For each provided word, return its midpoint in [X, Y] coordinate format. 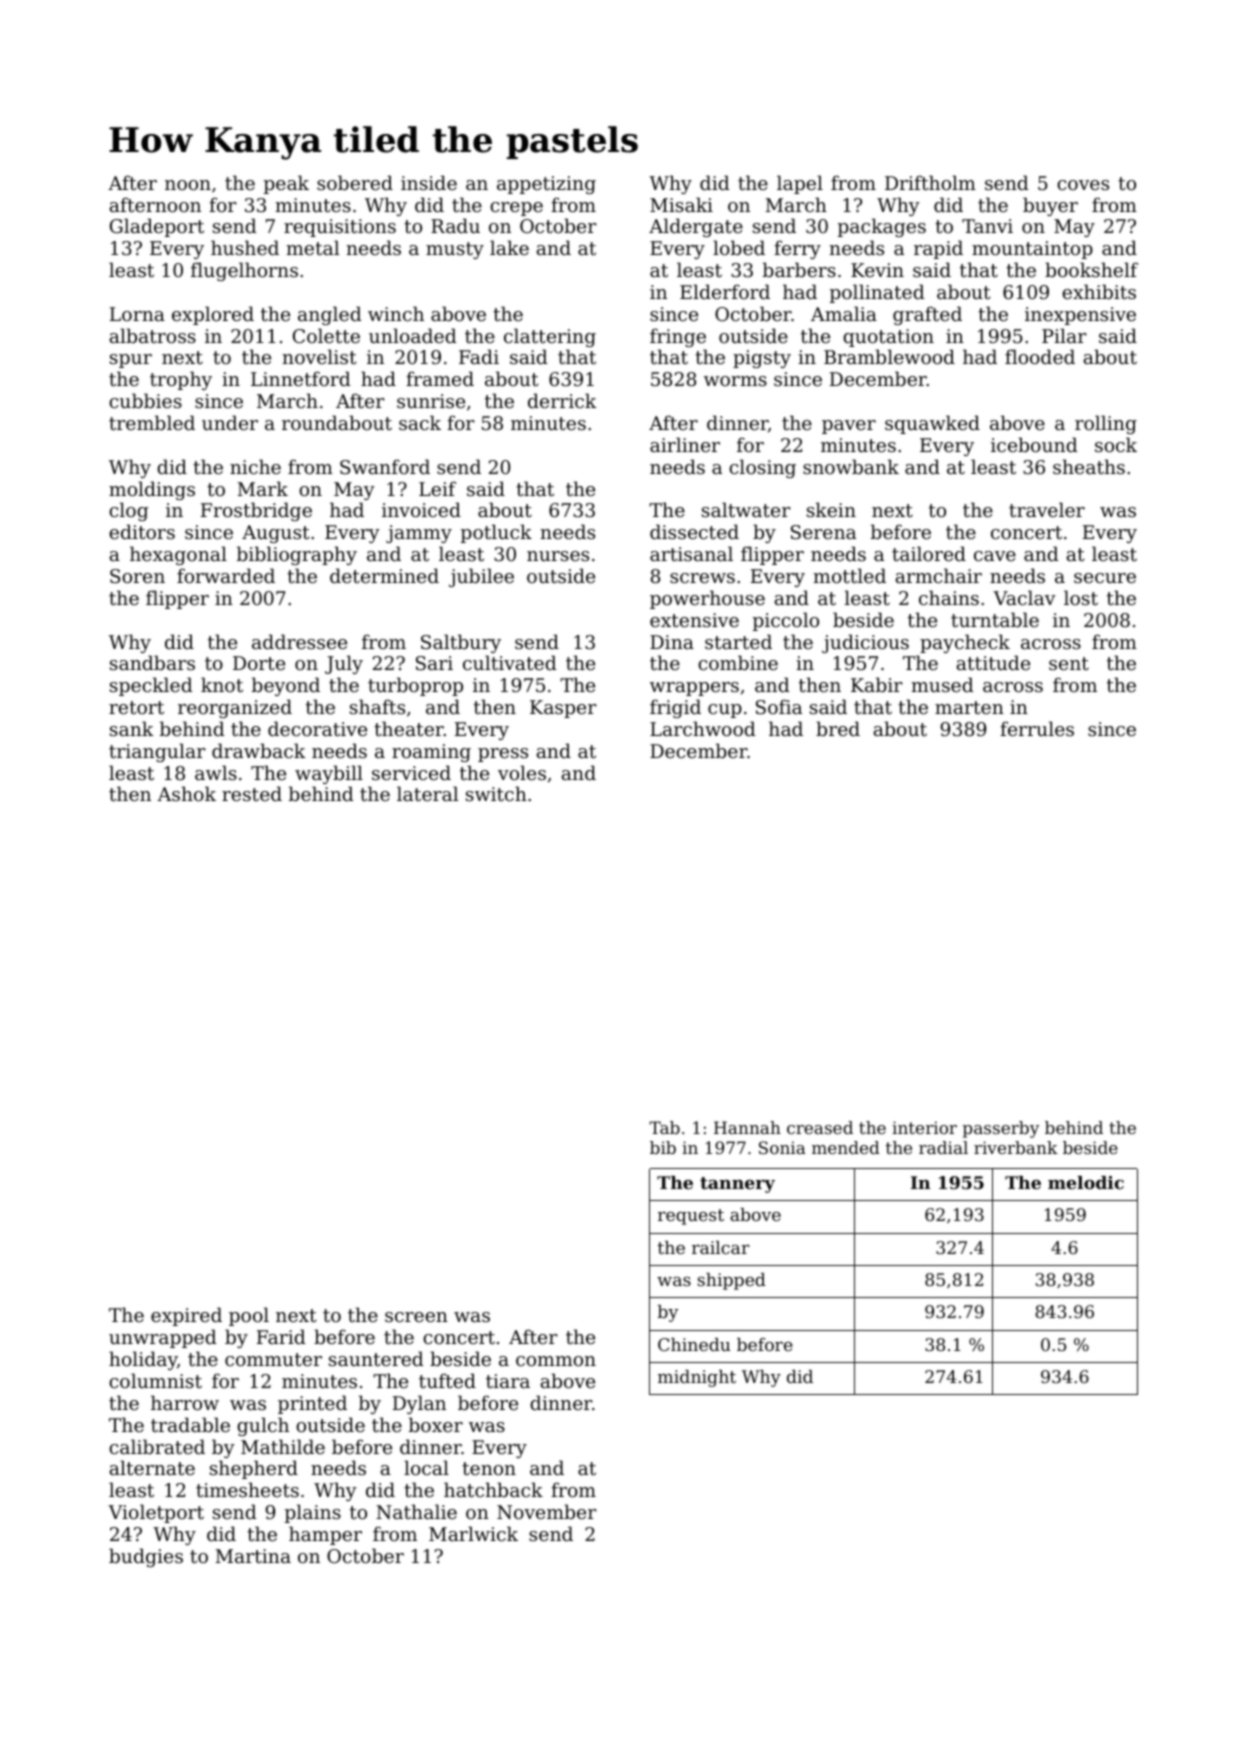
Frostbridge [256, 511]
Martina [253, 1556]
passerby [1001, 1129]
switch [496, 793]
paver [849, 427]
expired [186, 1316]
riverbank [1016, 1147]
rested [252, 793]
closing [762, 468]
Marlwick [473, 1533]
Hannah [747, 1127]
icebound [1034, 444]
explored [213, 315]
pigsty [762, 359]
